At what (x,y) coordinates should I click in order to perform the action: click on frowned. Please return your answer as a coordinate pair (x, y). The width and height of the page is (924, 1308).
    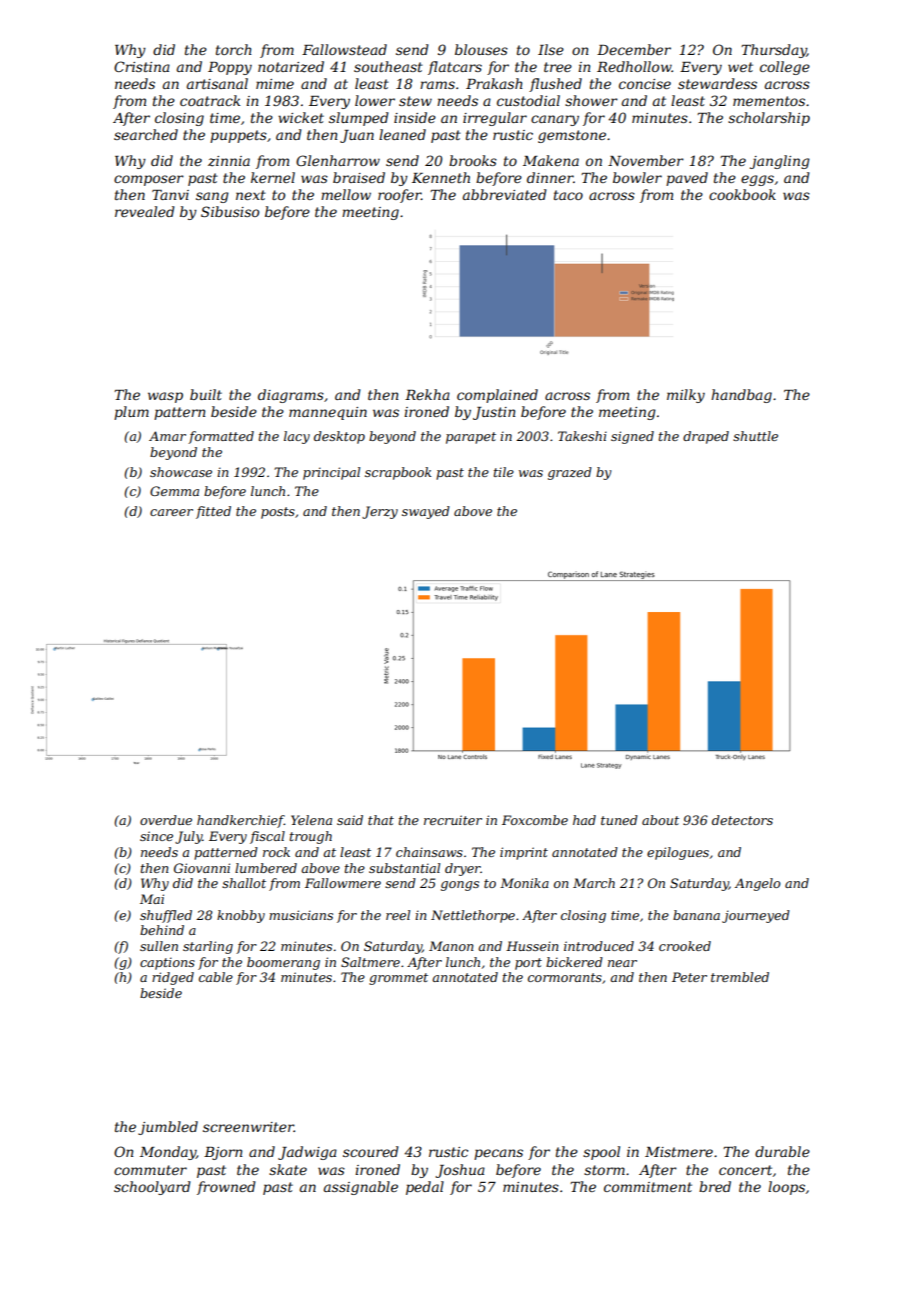
    Looking at the image, I should click on (226, 1188).
